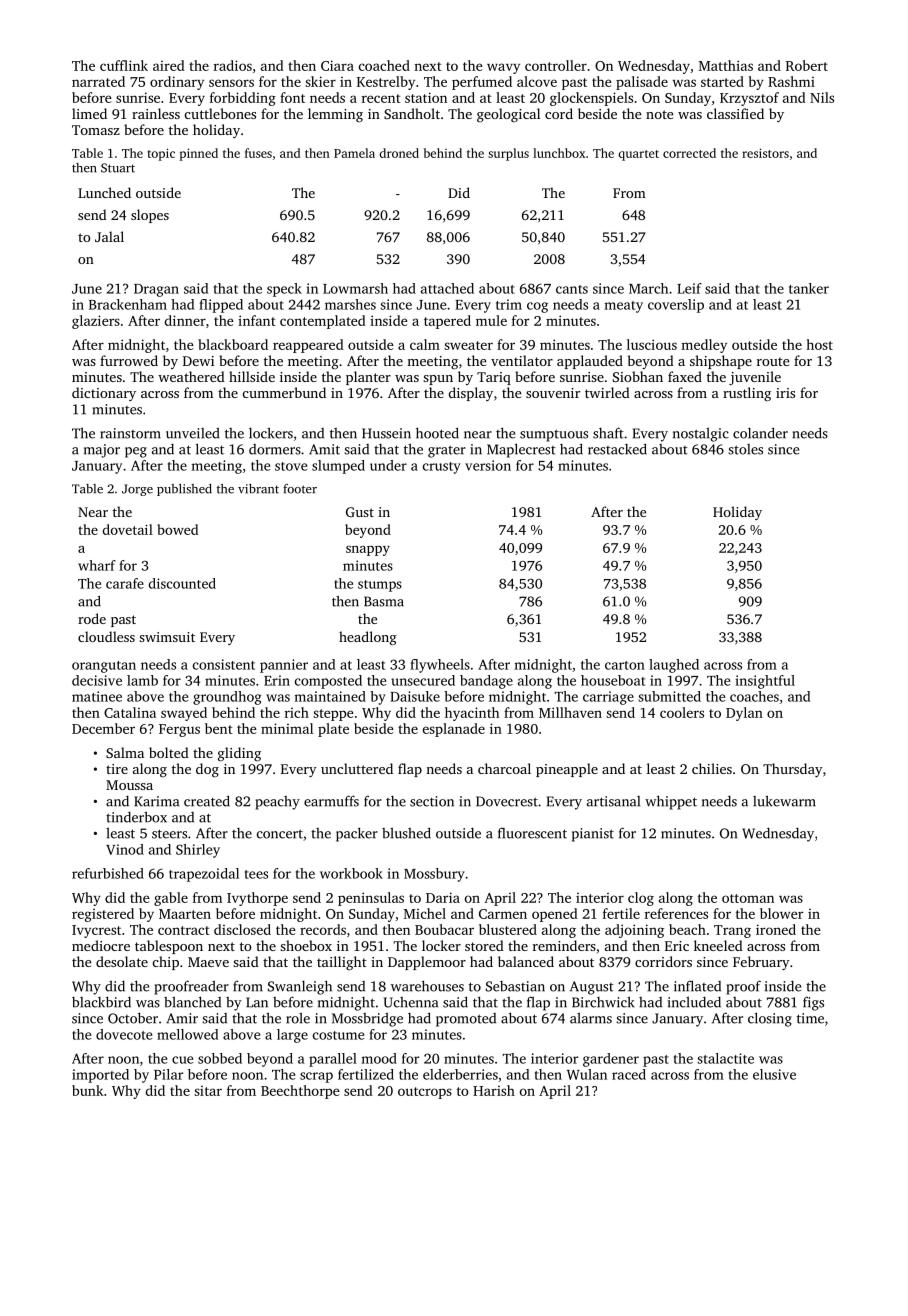 The image size is (908, 1316). What do you see at coordinates (554, 435) in the screenshot?
I see `sumptuous` at bounding box center [554, 435].
